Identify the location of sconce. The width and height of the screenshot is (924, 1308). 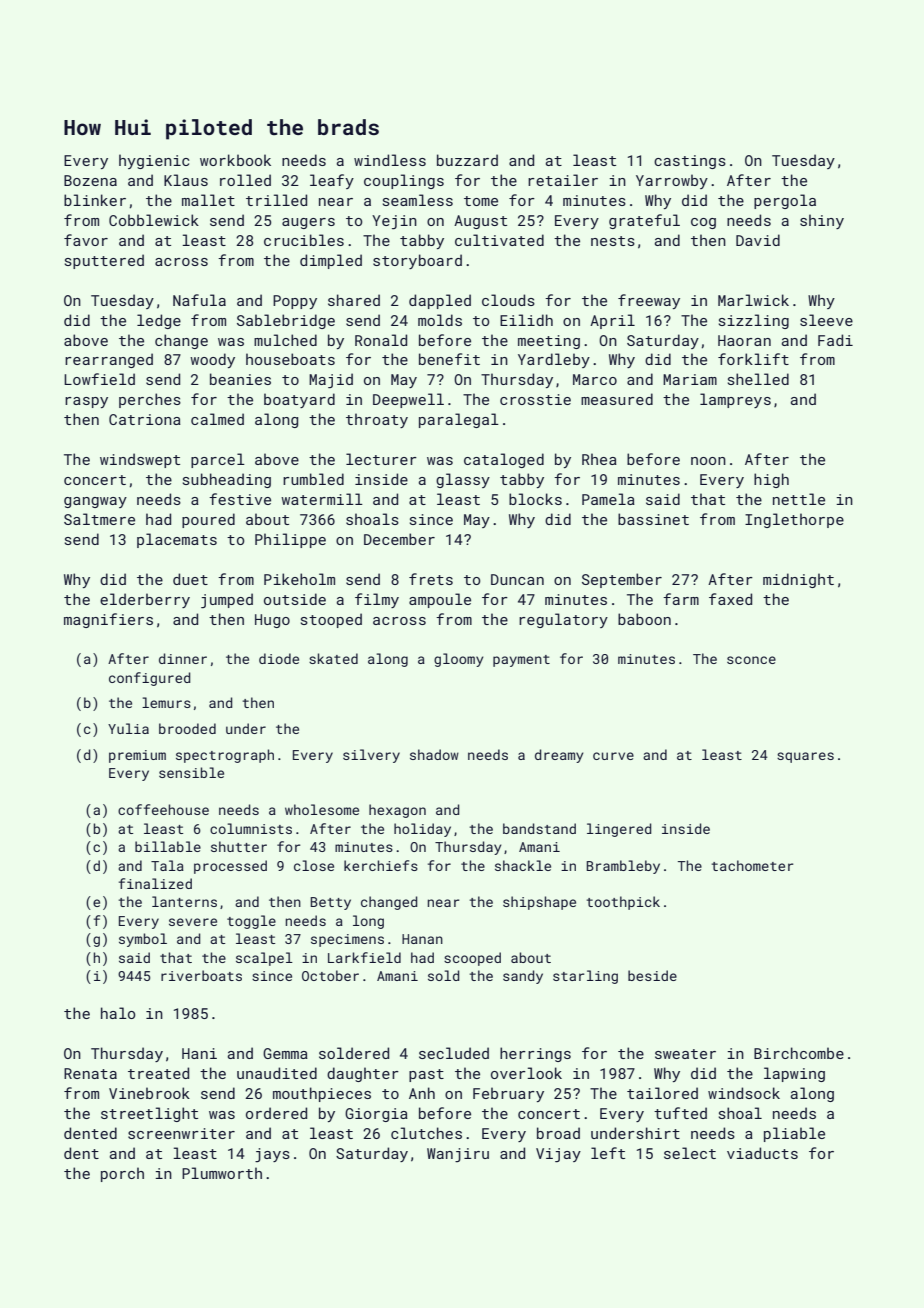
(751, 660).
